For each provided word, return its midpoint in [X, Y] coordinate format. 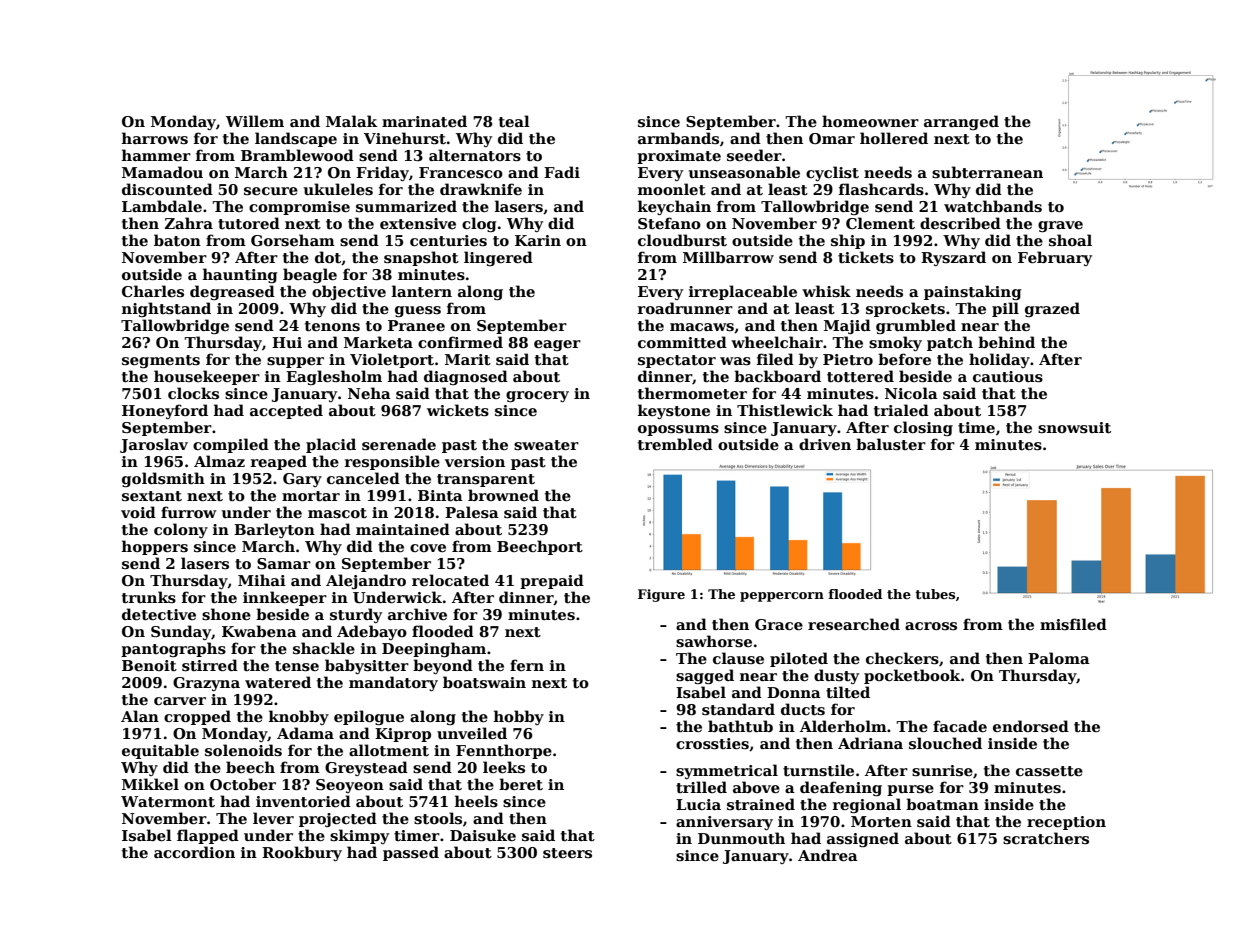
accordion [194, 852]
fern [527, 665]
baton [177, 240]
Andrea [828, 855]
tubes [935, 594]
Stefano [669, 223]
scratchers [1046, 838]
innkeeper [285, 598]
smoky [895, 343]
